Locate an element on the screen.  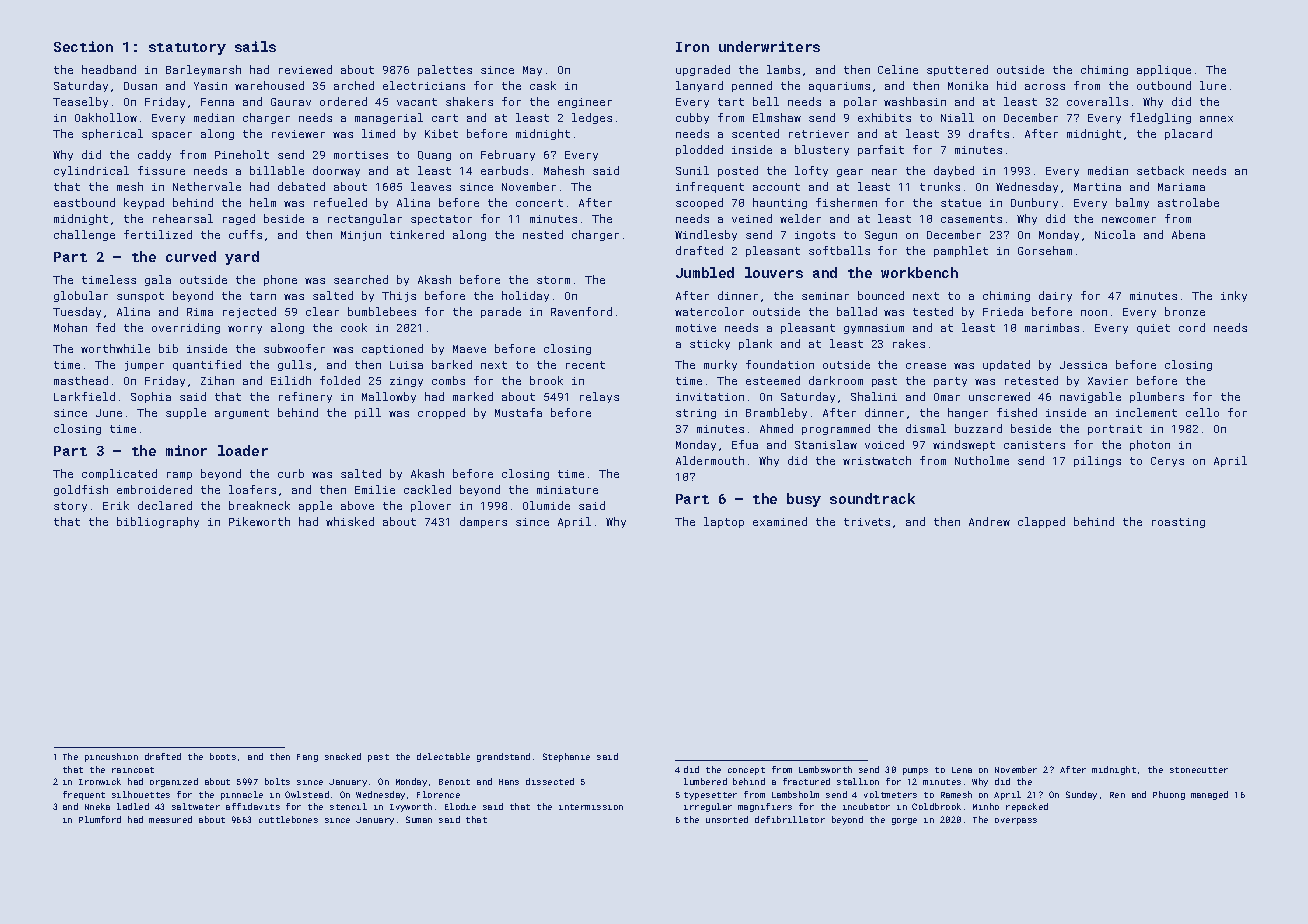
underwriters is located at coordinates (769, 46).
